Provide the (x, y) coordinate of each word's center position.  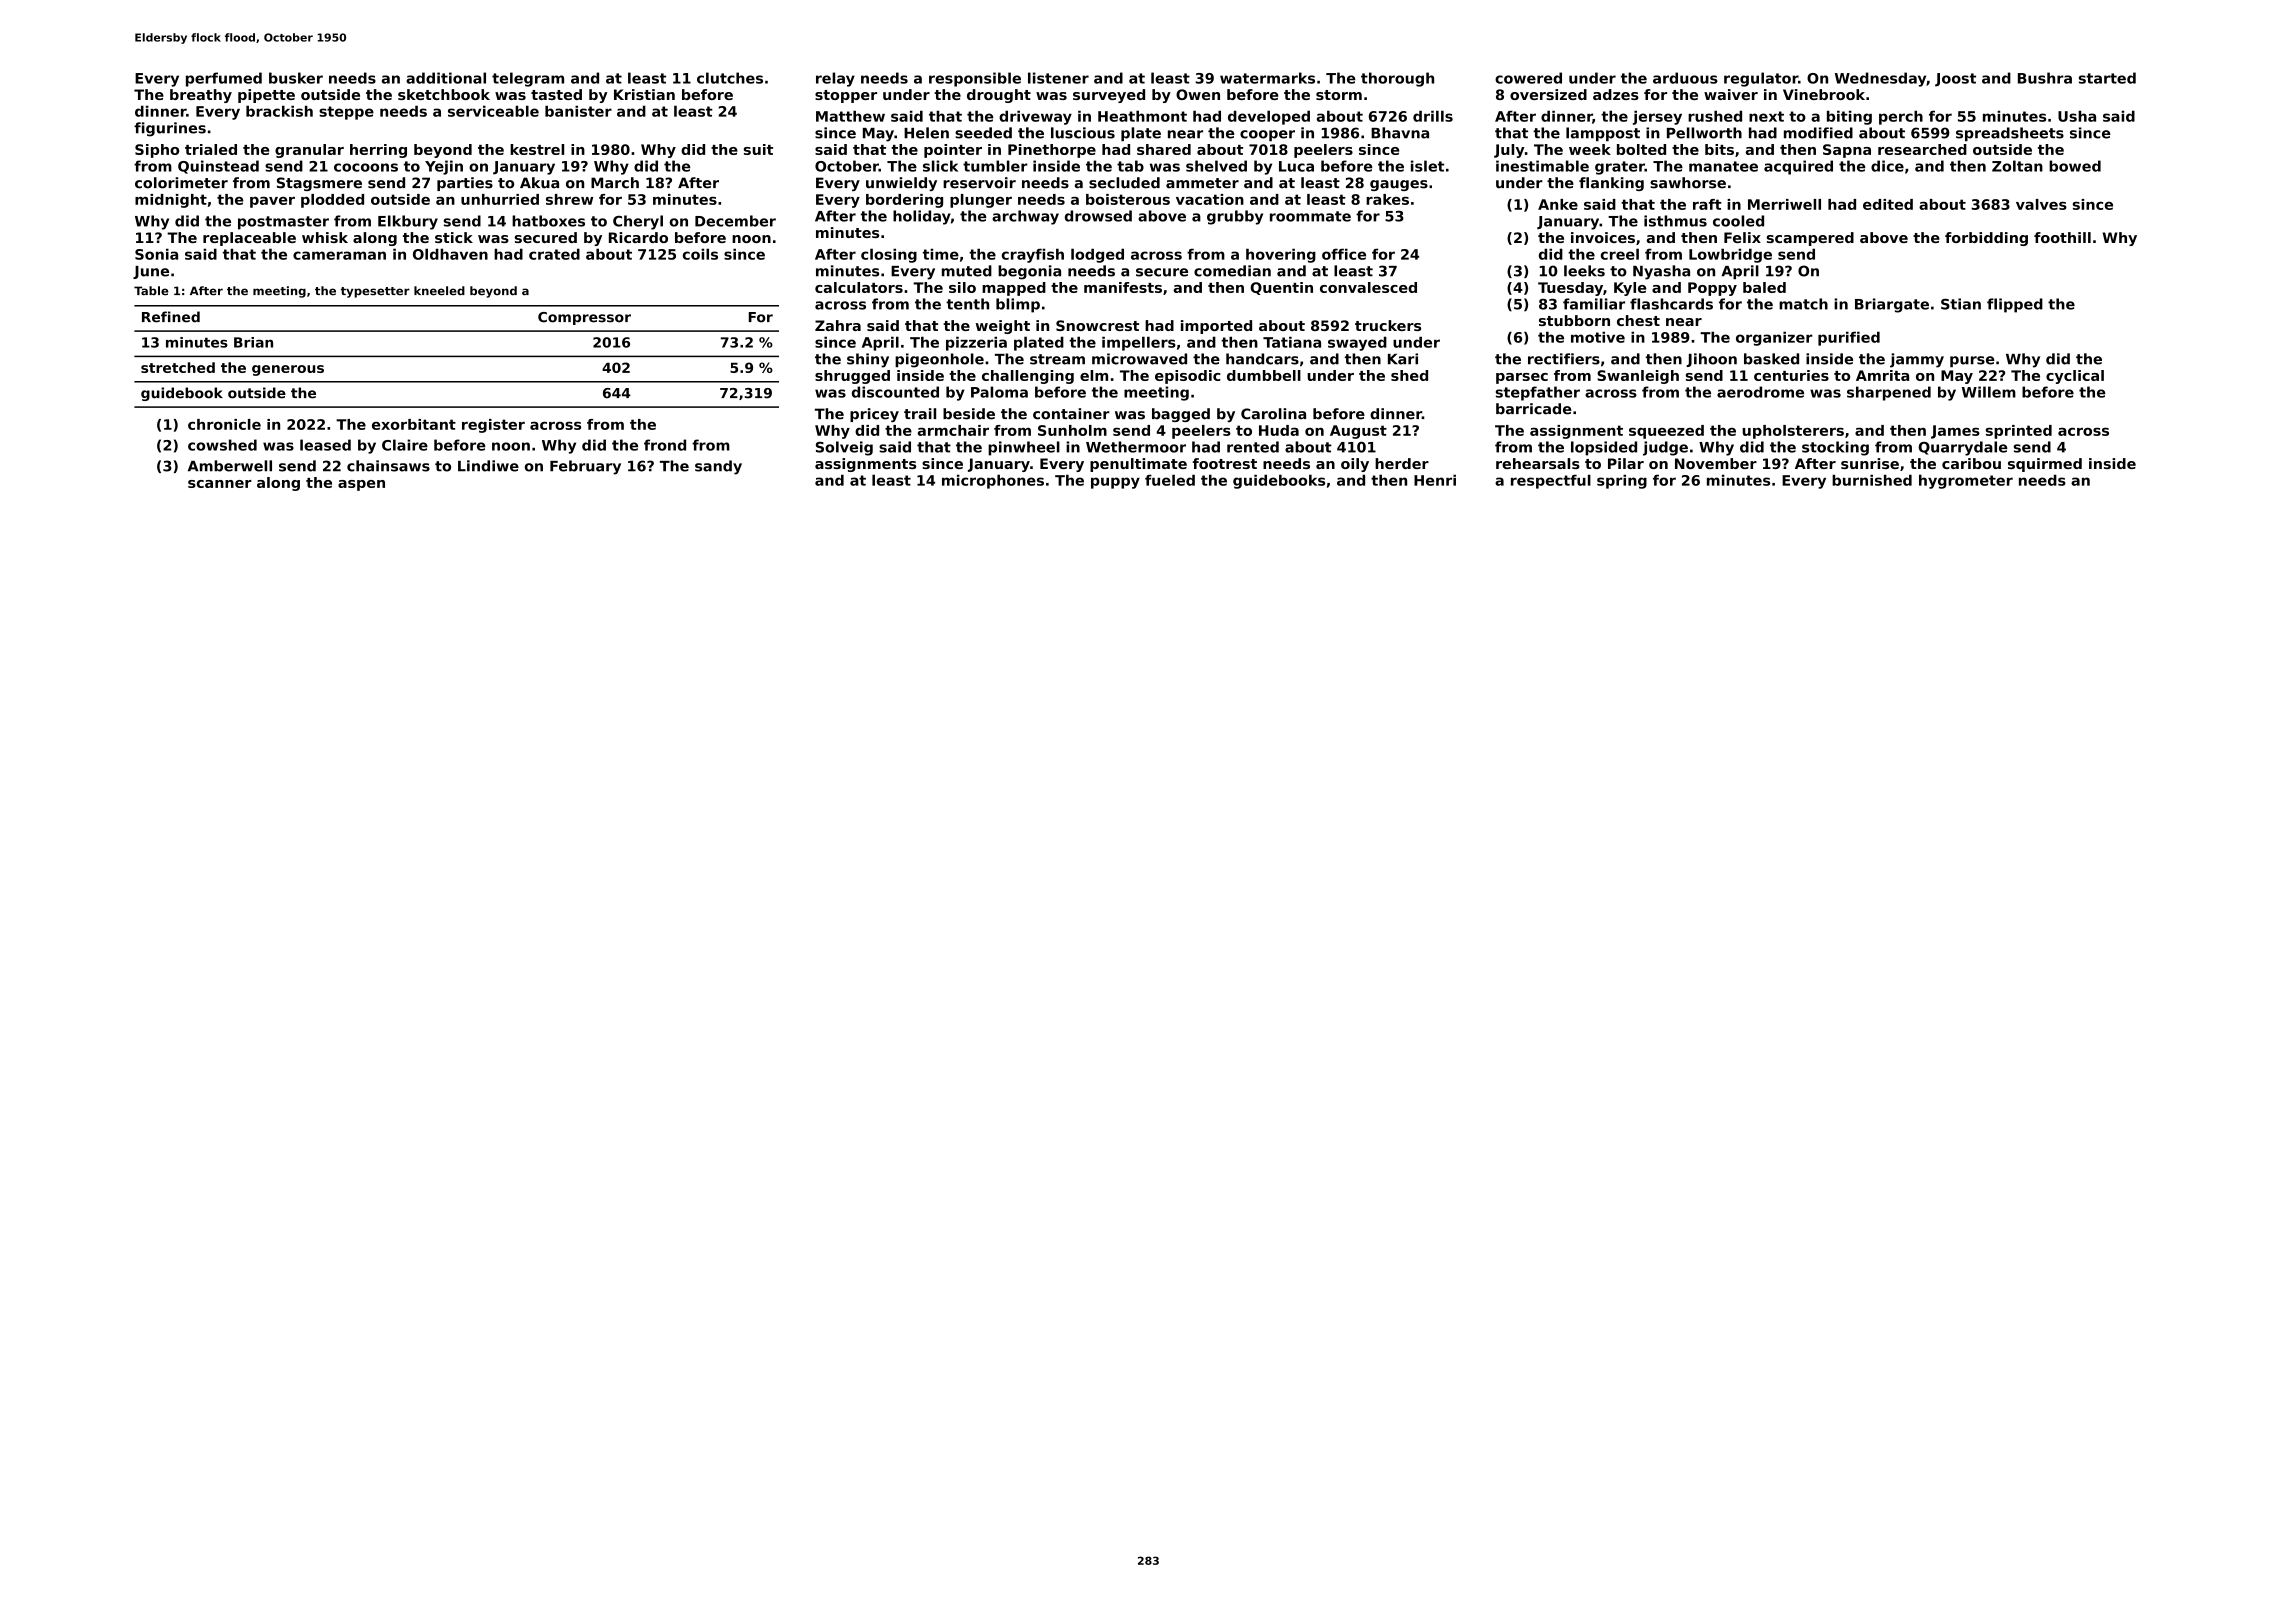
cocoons (366, 167)
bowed (2075, 166)
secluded (1124, 183)
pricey (874, 415)
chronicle (224, 424)
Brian (253, 342)
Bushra (2045, 78)
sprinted (2019, 432)
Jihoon (1711, 360)
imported (1216, 327)
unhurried (500, 199)
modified (1818, 133)
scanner (220, 484)
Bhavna (1400, 133)
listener (1058, 78)
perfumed (224, 79)
